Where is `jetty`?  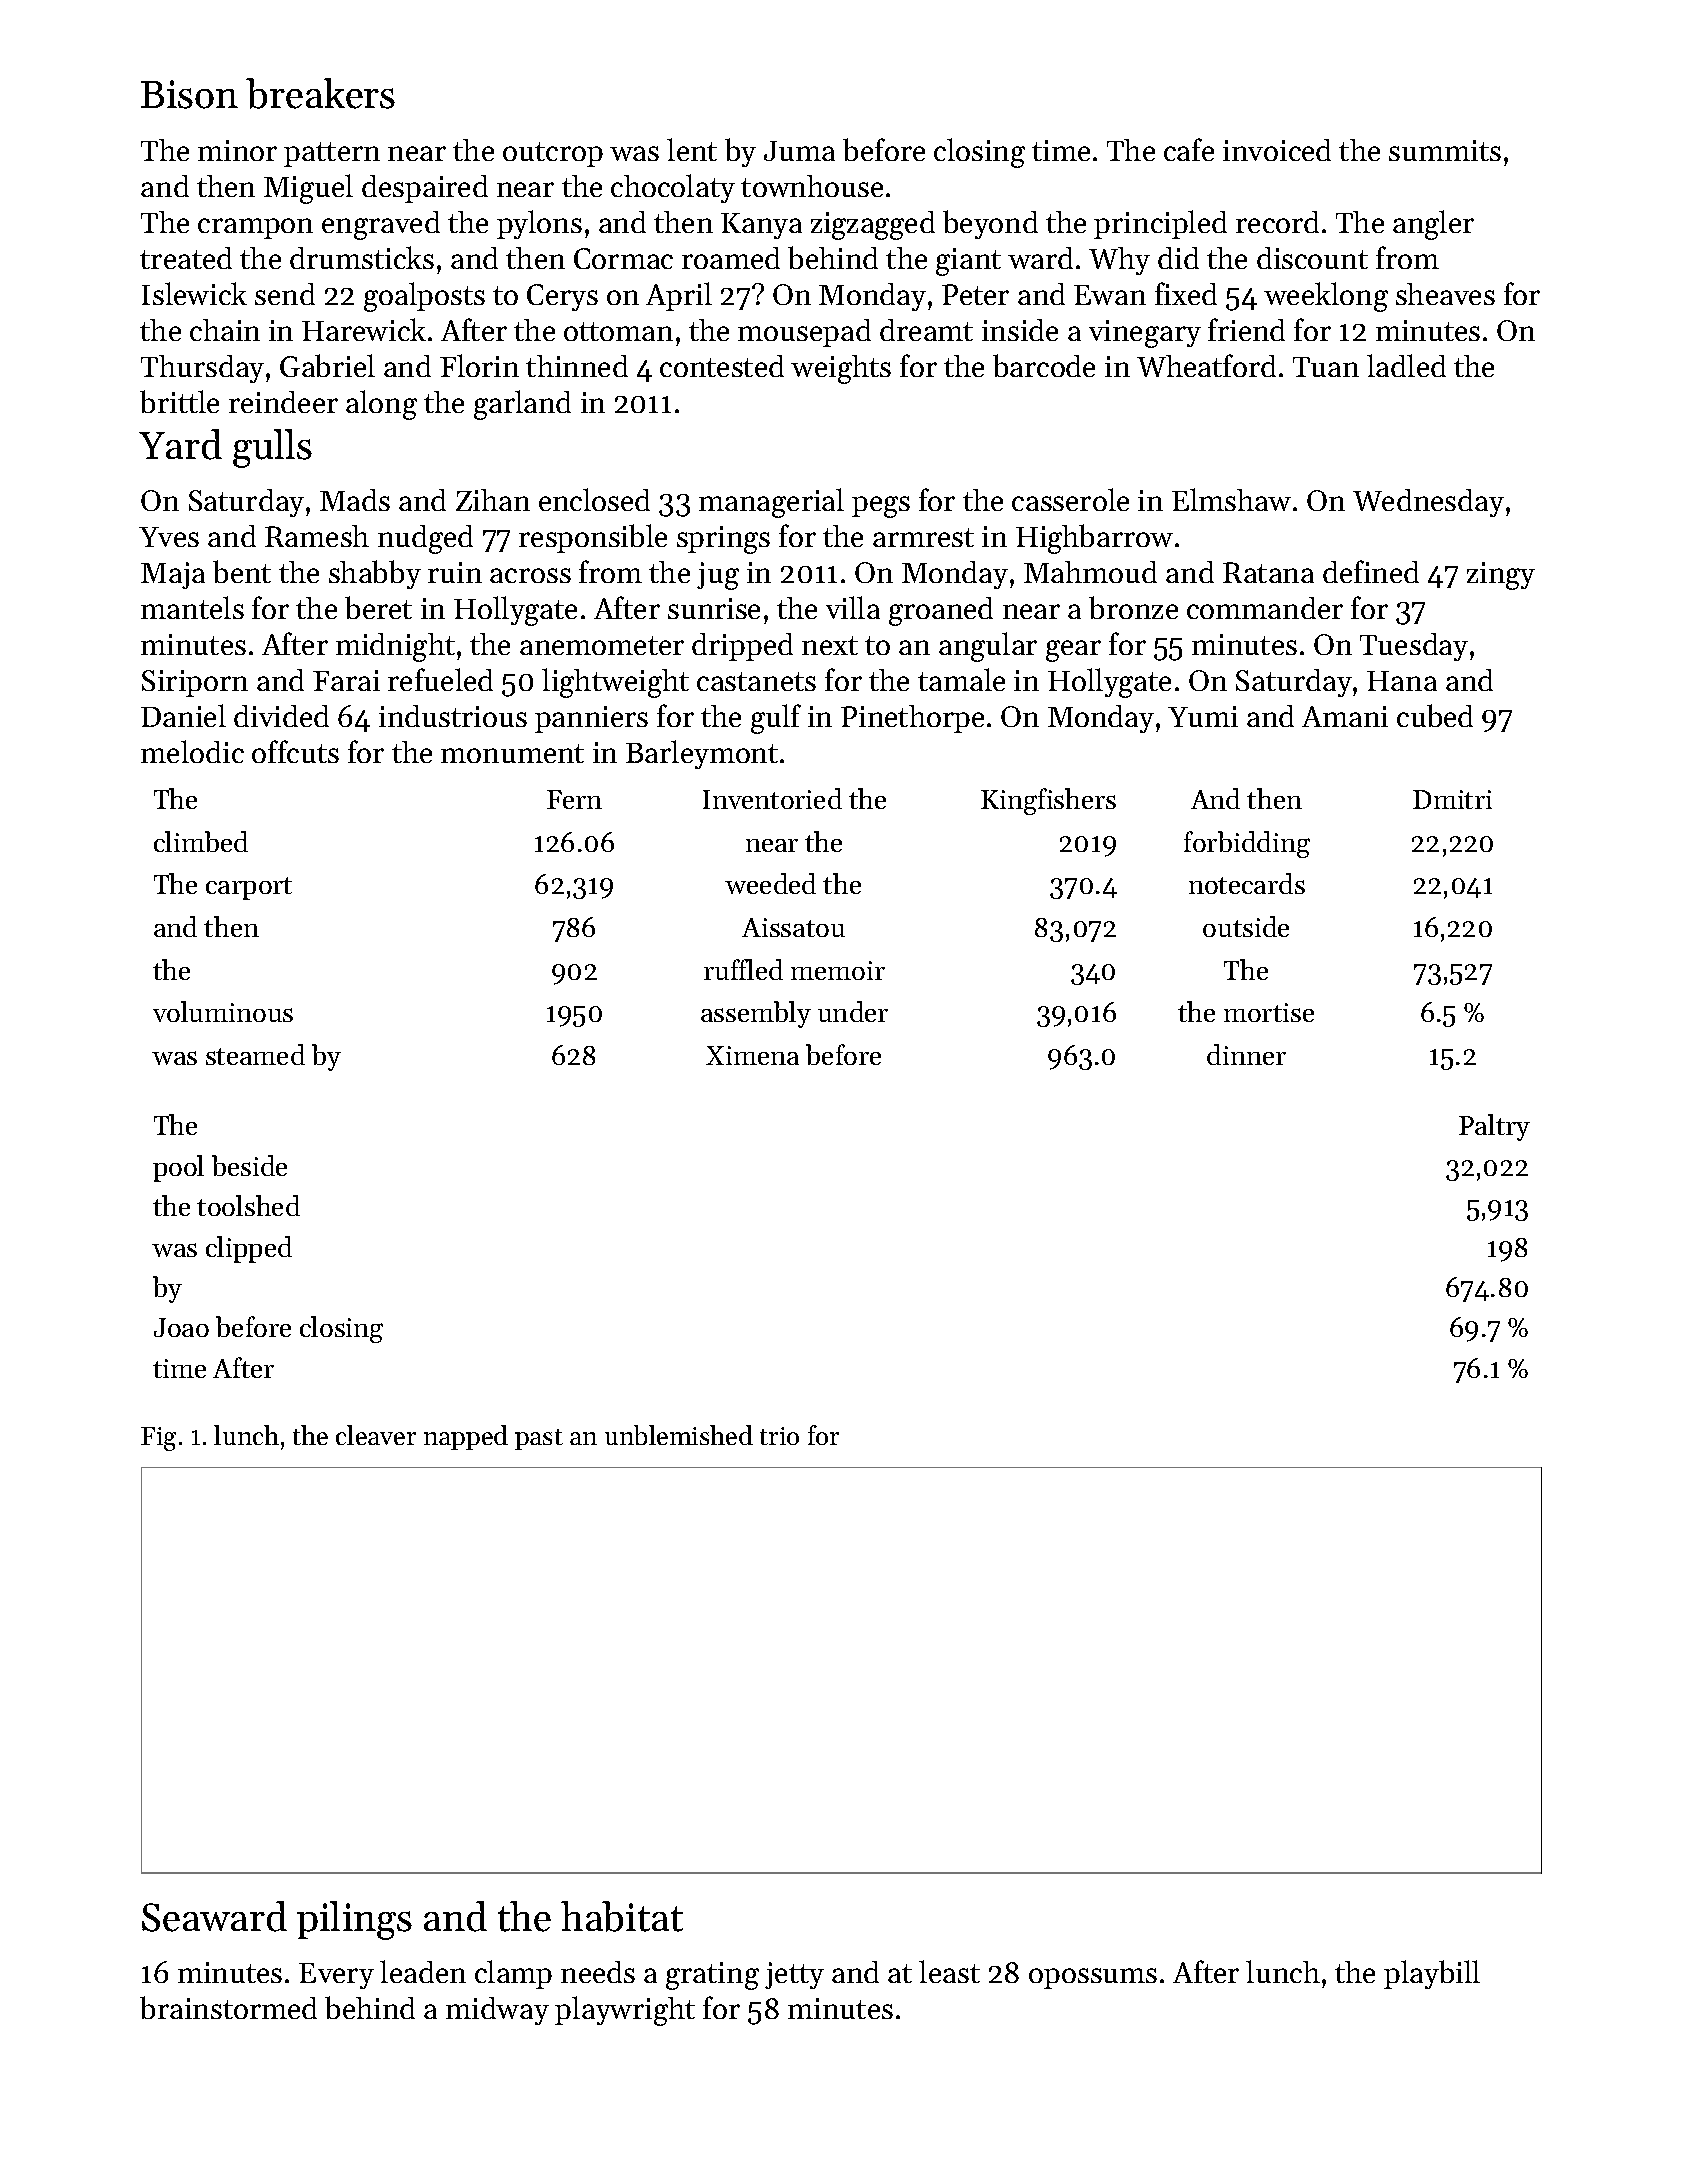 jetty is located at coordinates (794, 1975).
